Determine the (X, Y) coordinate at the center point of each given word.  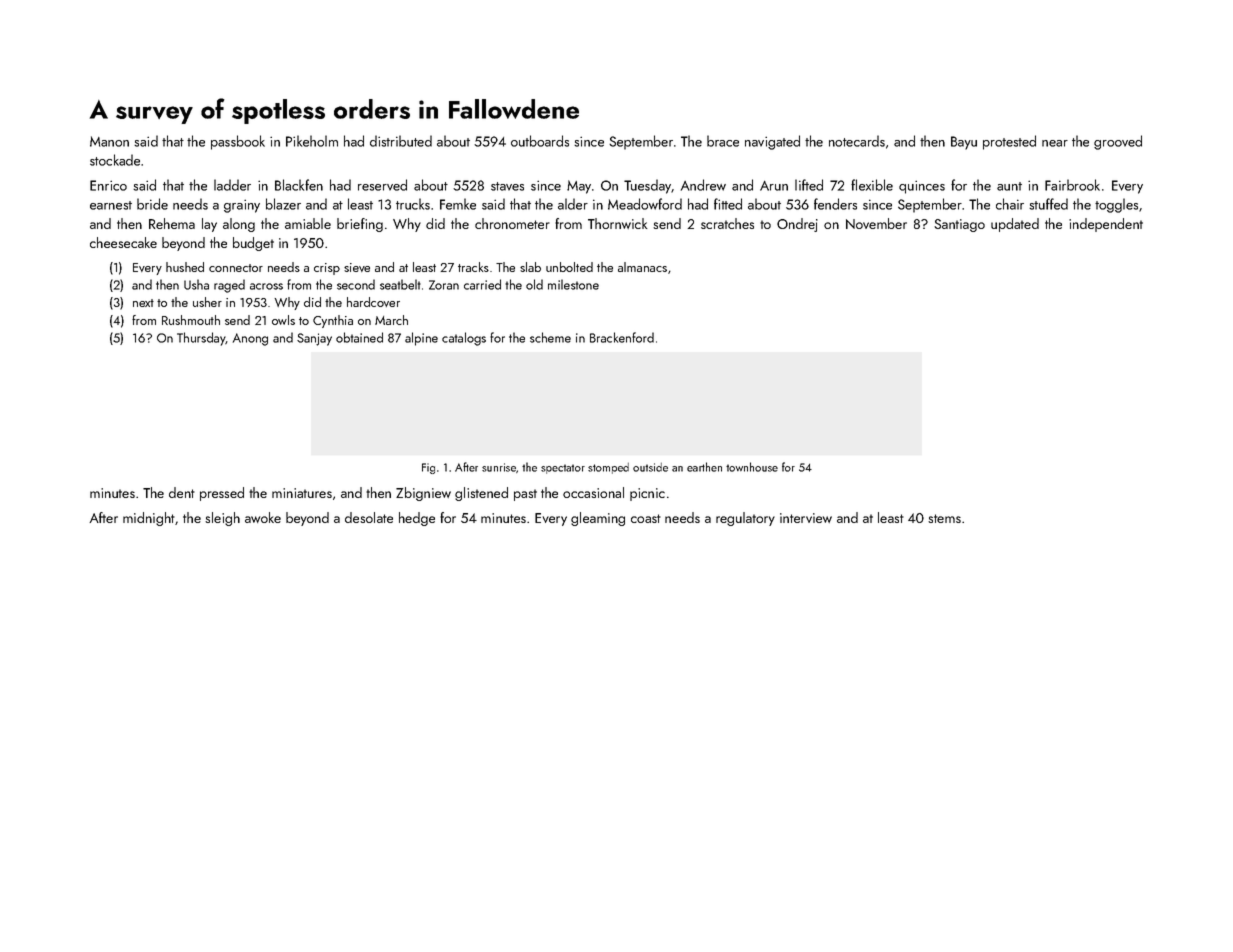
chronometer (512, 223)
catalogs (464, 339)
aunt (1009, 186)
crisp (327, 269)
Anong (250, 339)
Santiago (959, 225)
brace (723, 141)
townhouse (752, 467)
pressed (222, 494)
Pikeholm (312, 141)
